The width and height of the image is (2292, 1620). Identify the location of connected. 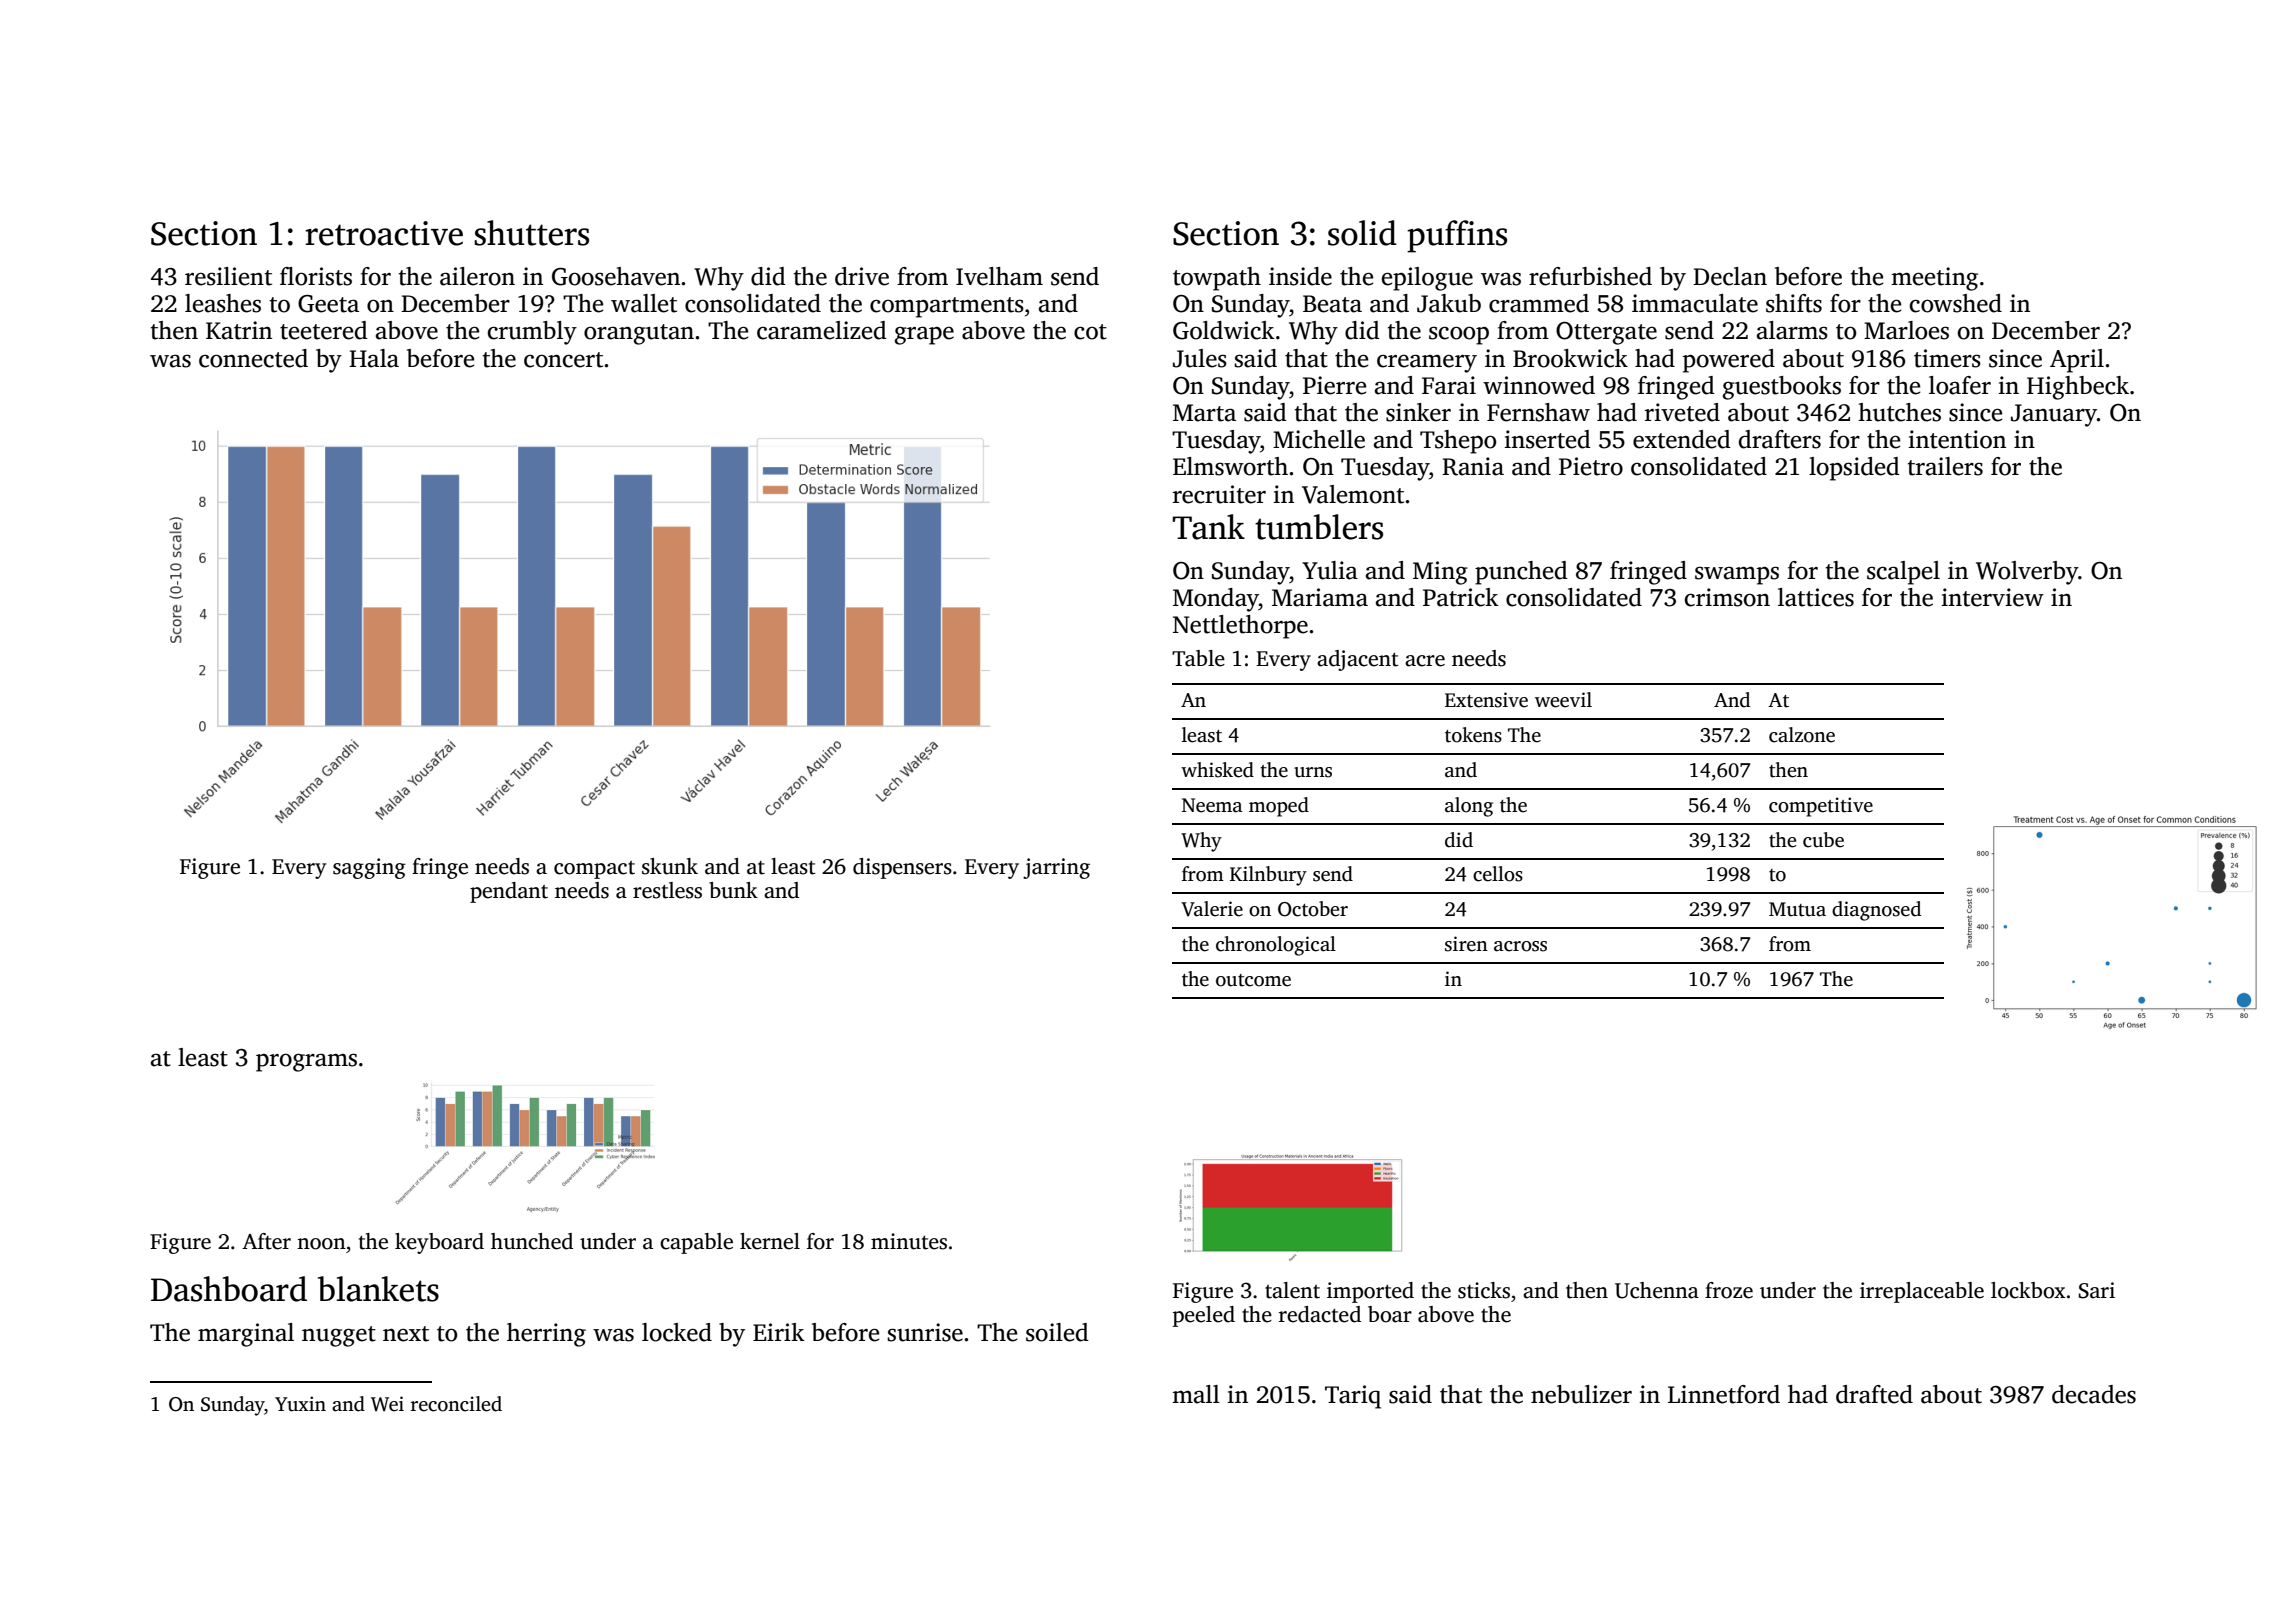
(253, 358).
